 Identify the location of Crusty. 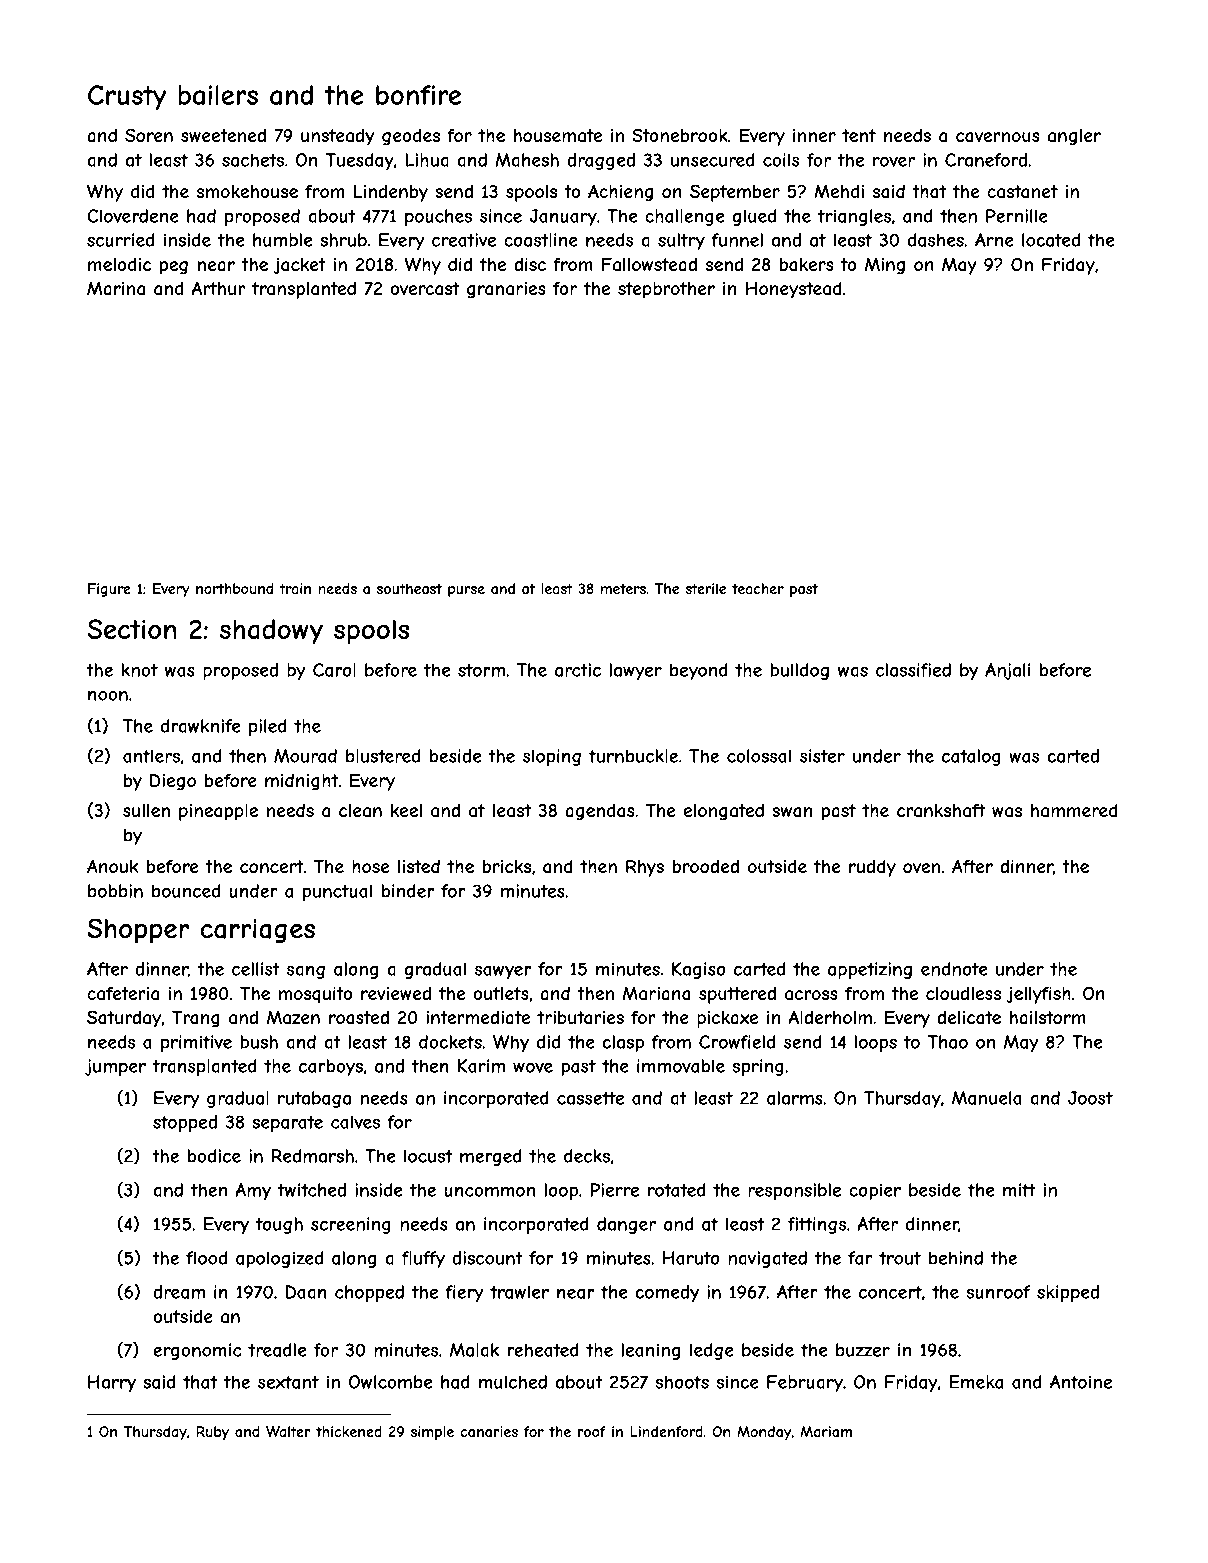
(127, 97).
